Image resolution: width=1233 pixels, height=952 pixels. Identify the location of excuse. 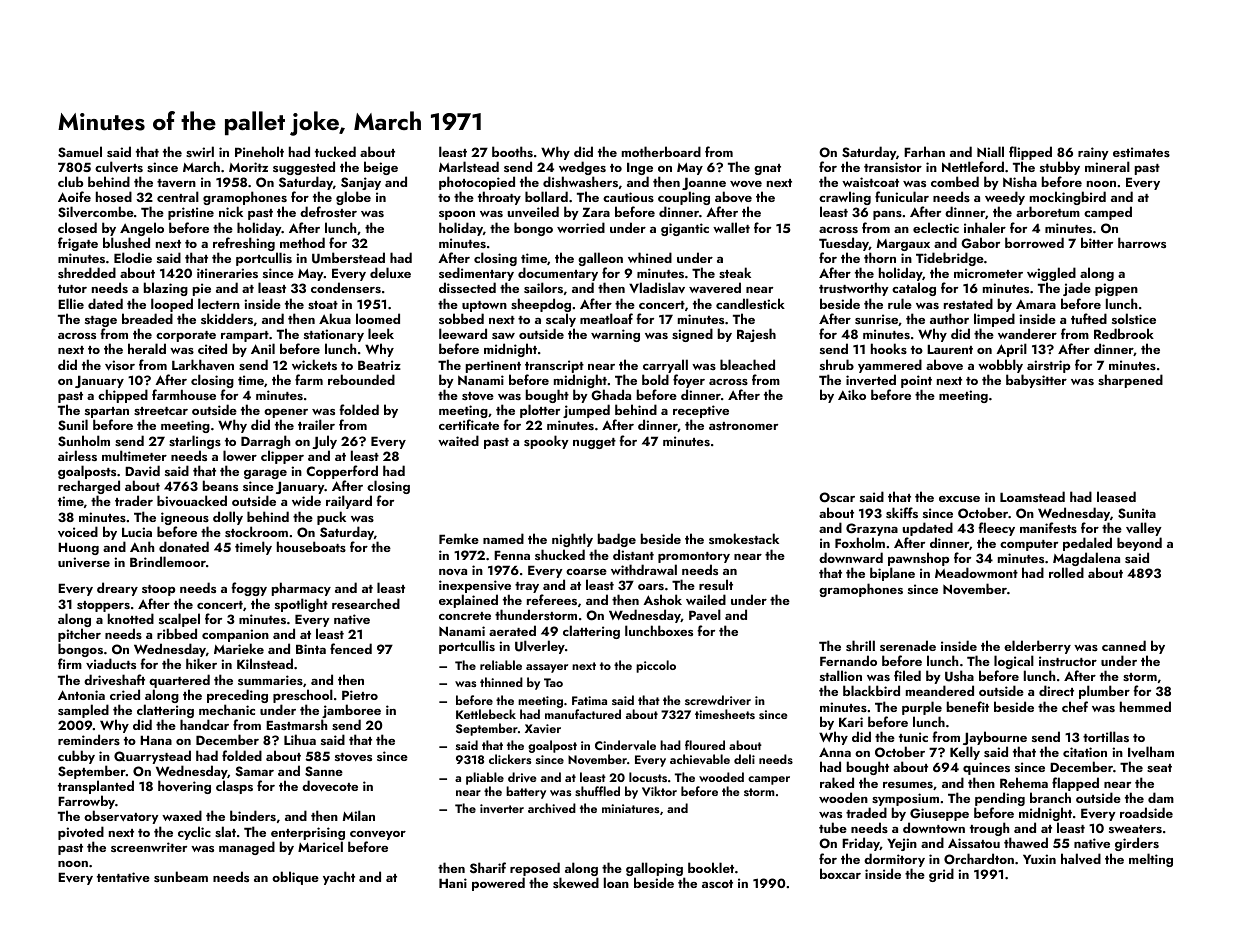
(959, 499).
